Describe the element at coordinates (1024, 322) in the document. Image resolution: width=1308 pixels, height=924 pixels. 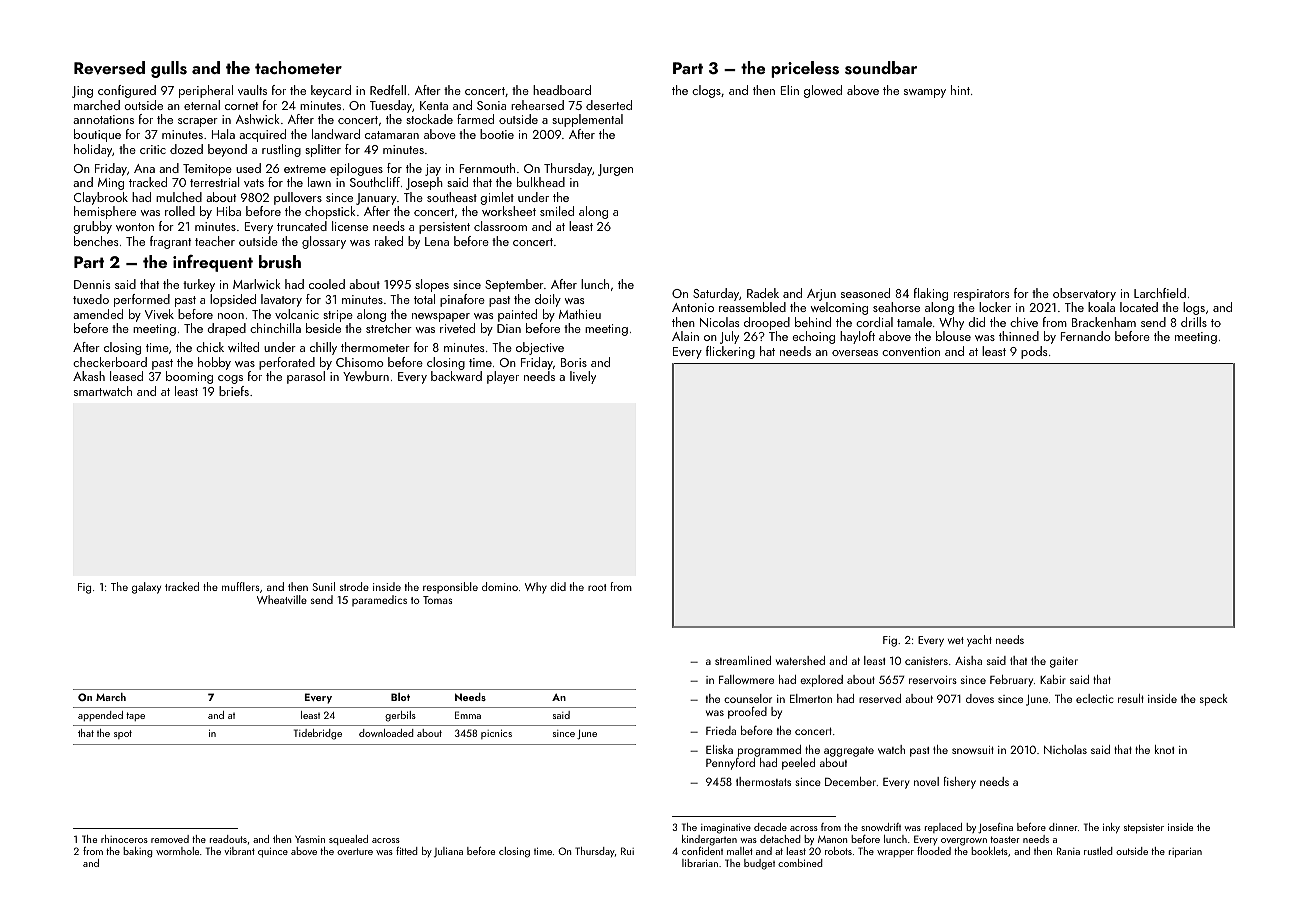
I see `chive` at that location.
